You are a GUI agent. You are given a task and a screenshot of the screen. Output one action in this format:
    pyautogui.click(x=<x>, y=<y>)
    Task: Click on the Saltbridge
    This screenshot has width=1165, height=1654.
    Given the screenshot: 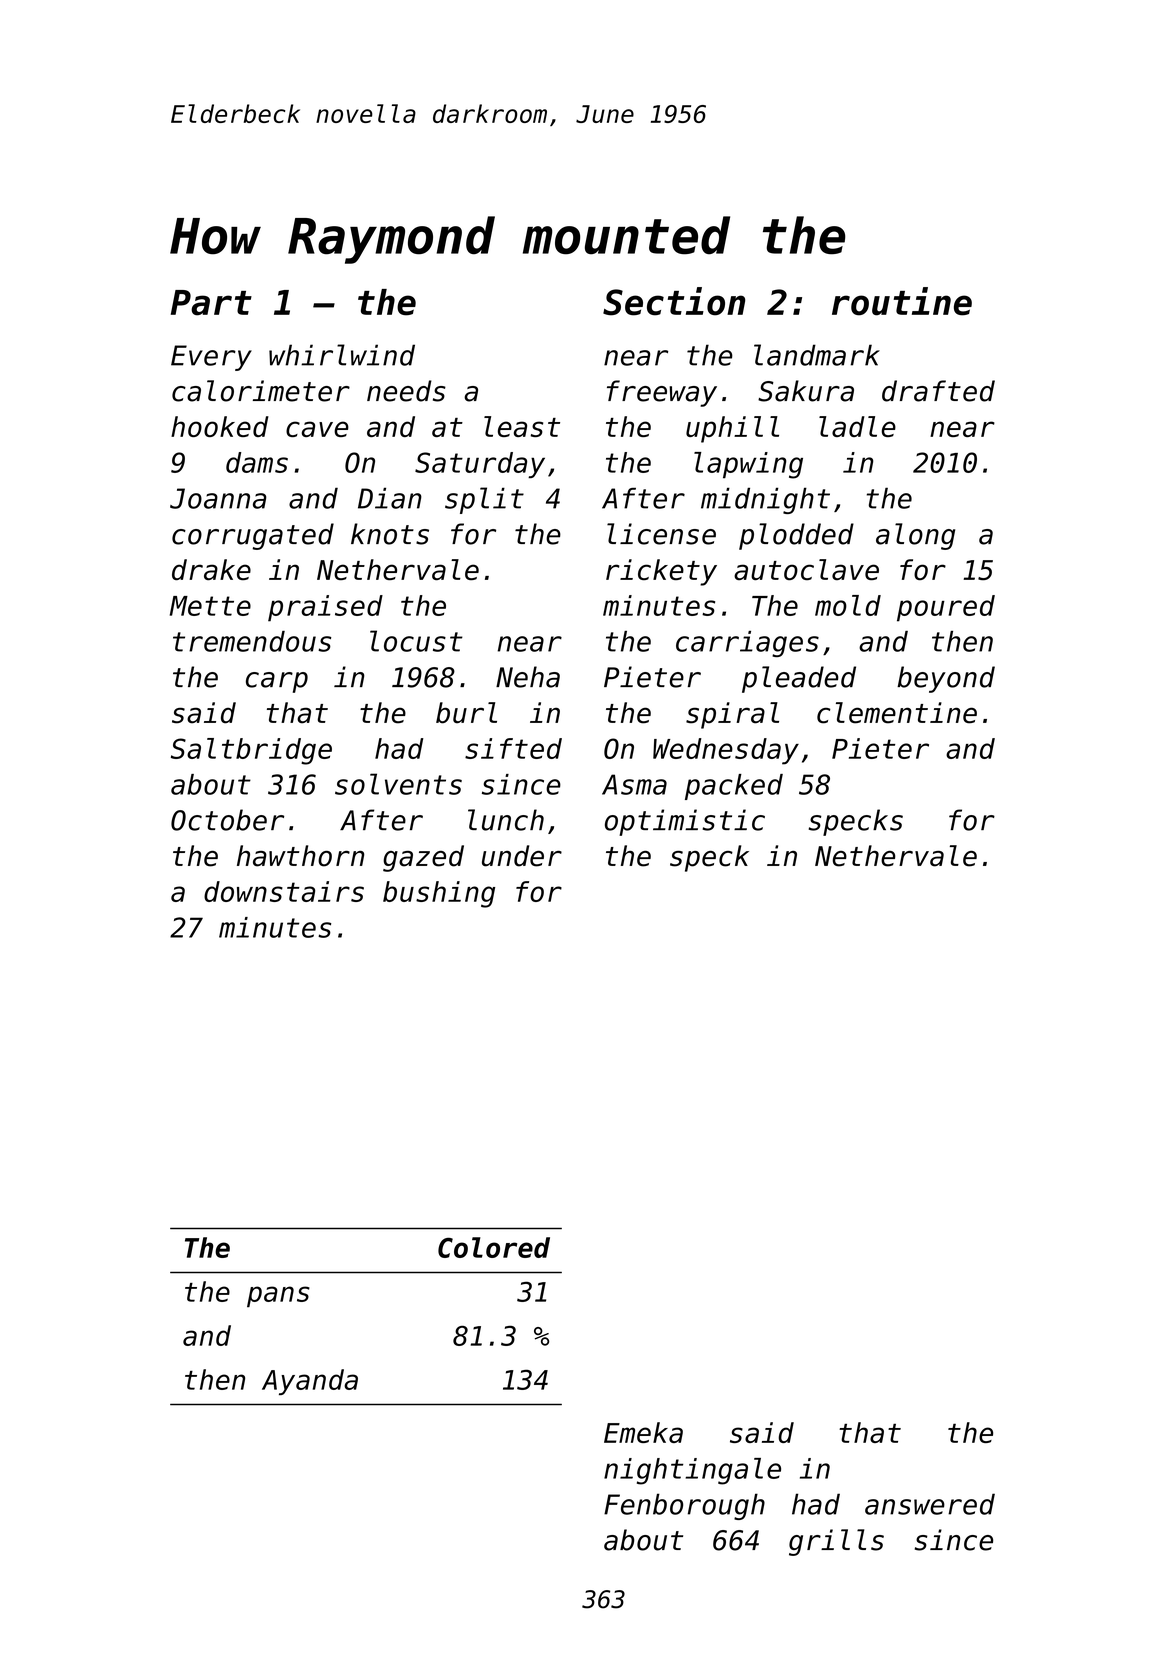 What is the action you would take?
    pyautogui.click(x=251, y=751)
